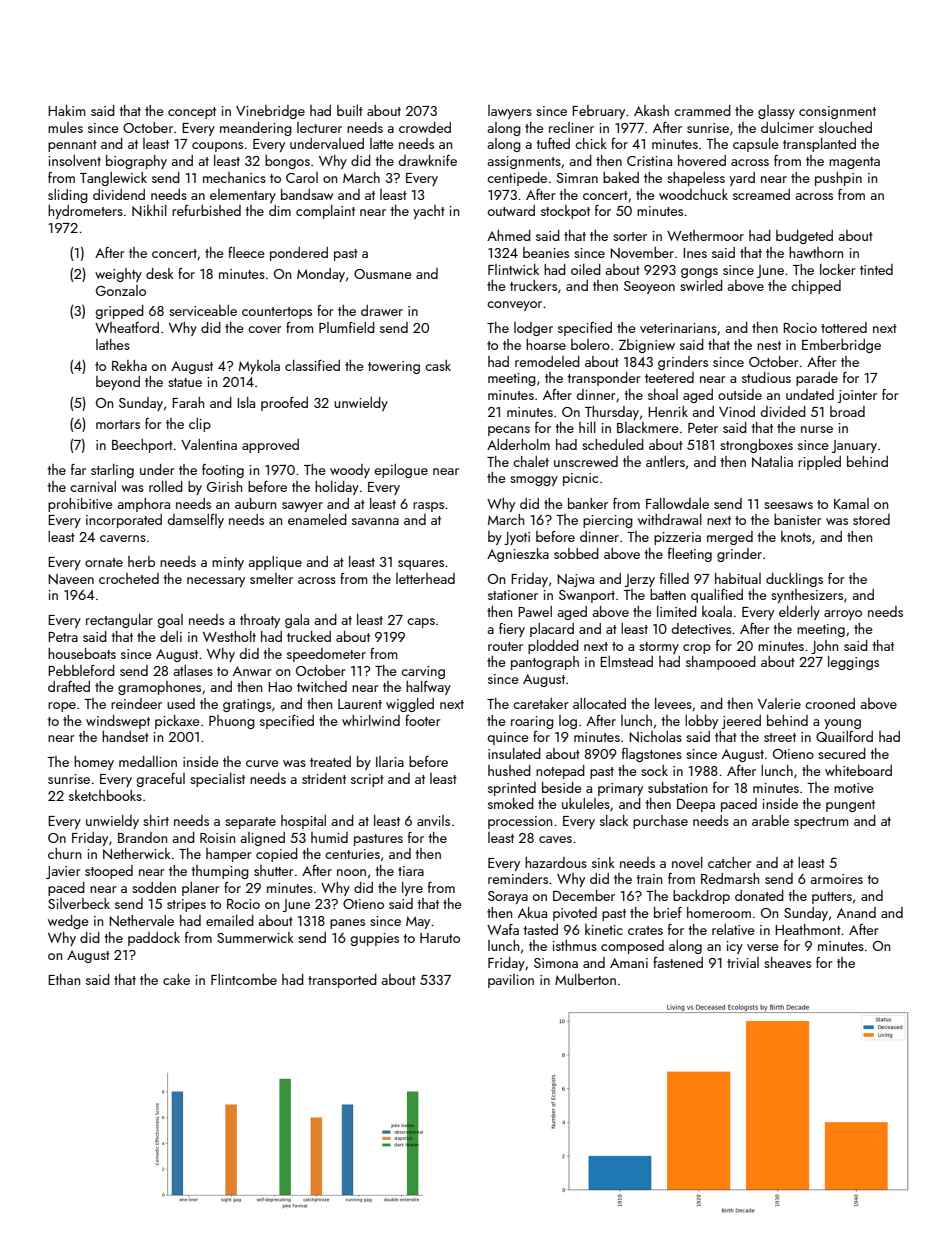 The width and height of the screenshot is (952, 1233). I want to click on sobbed, so click(576, 553).
